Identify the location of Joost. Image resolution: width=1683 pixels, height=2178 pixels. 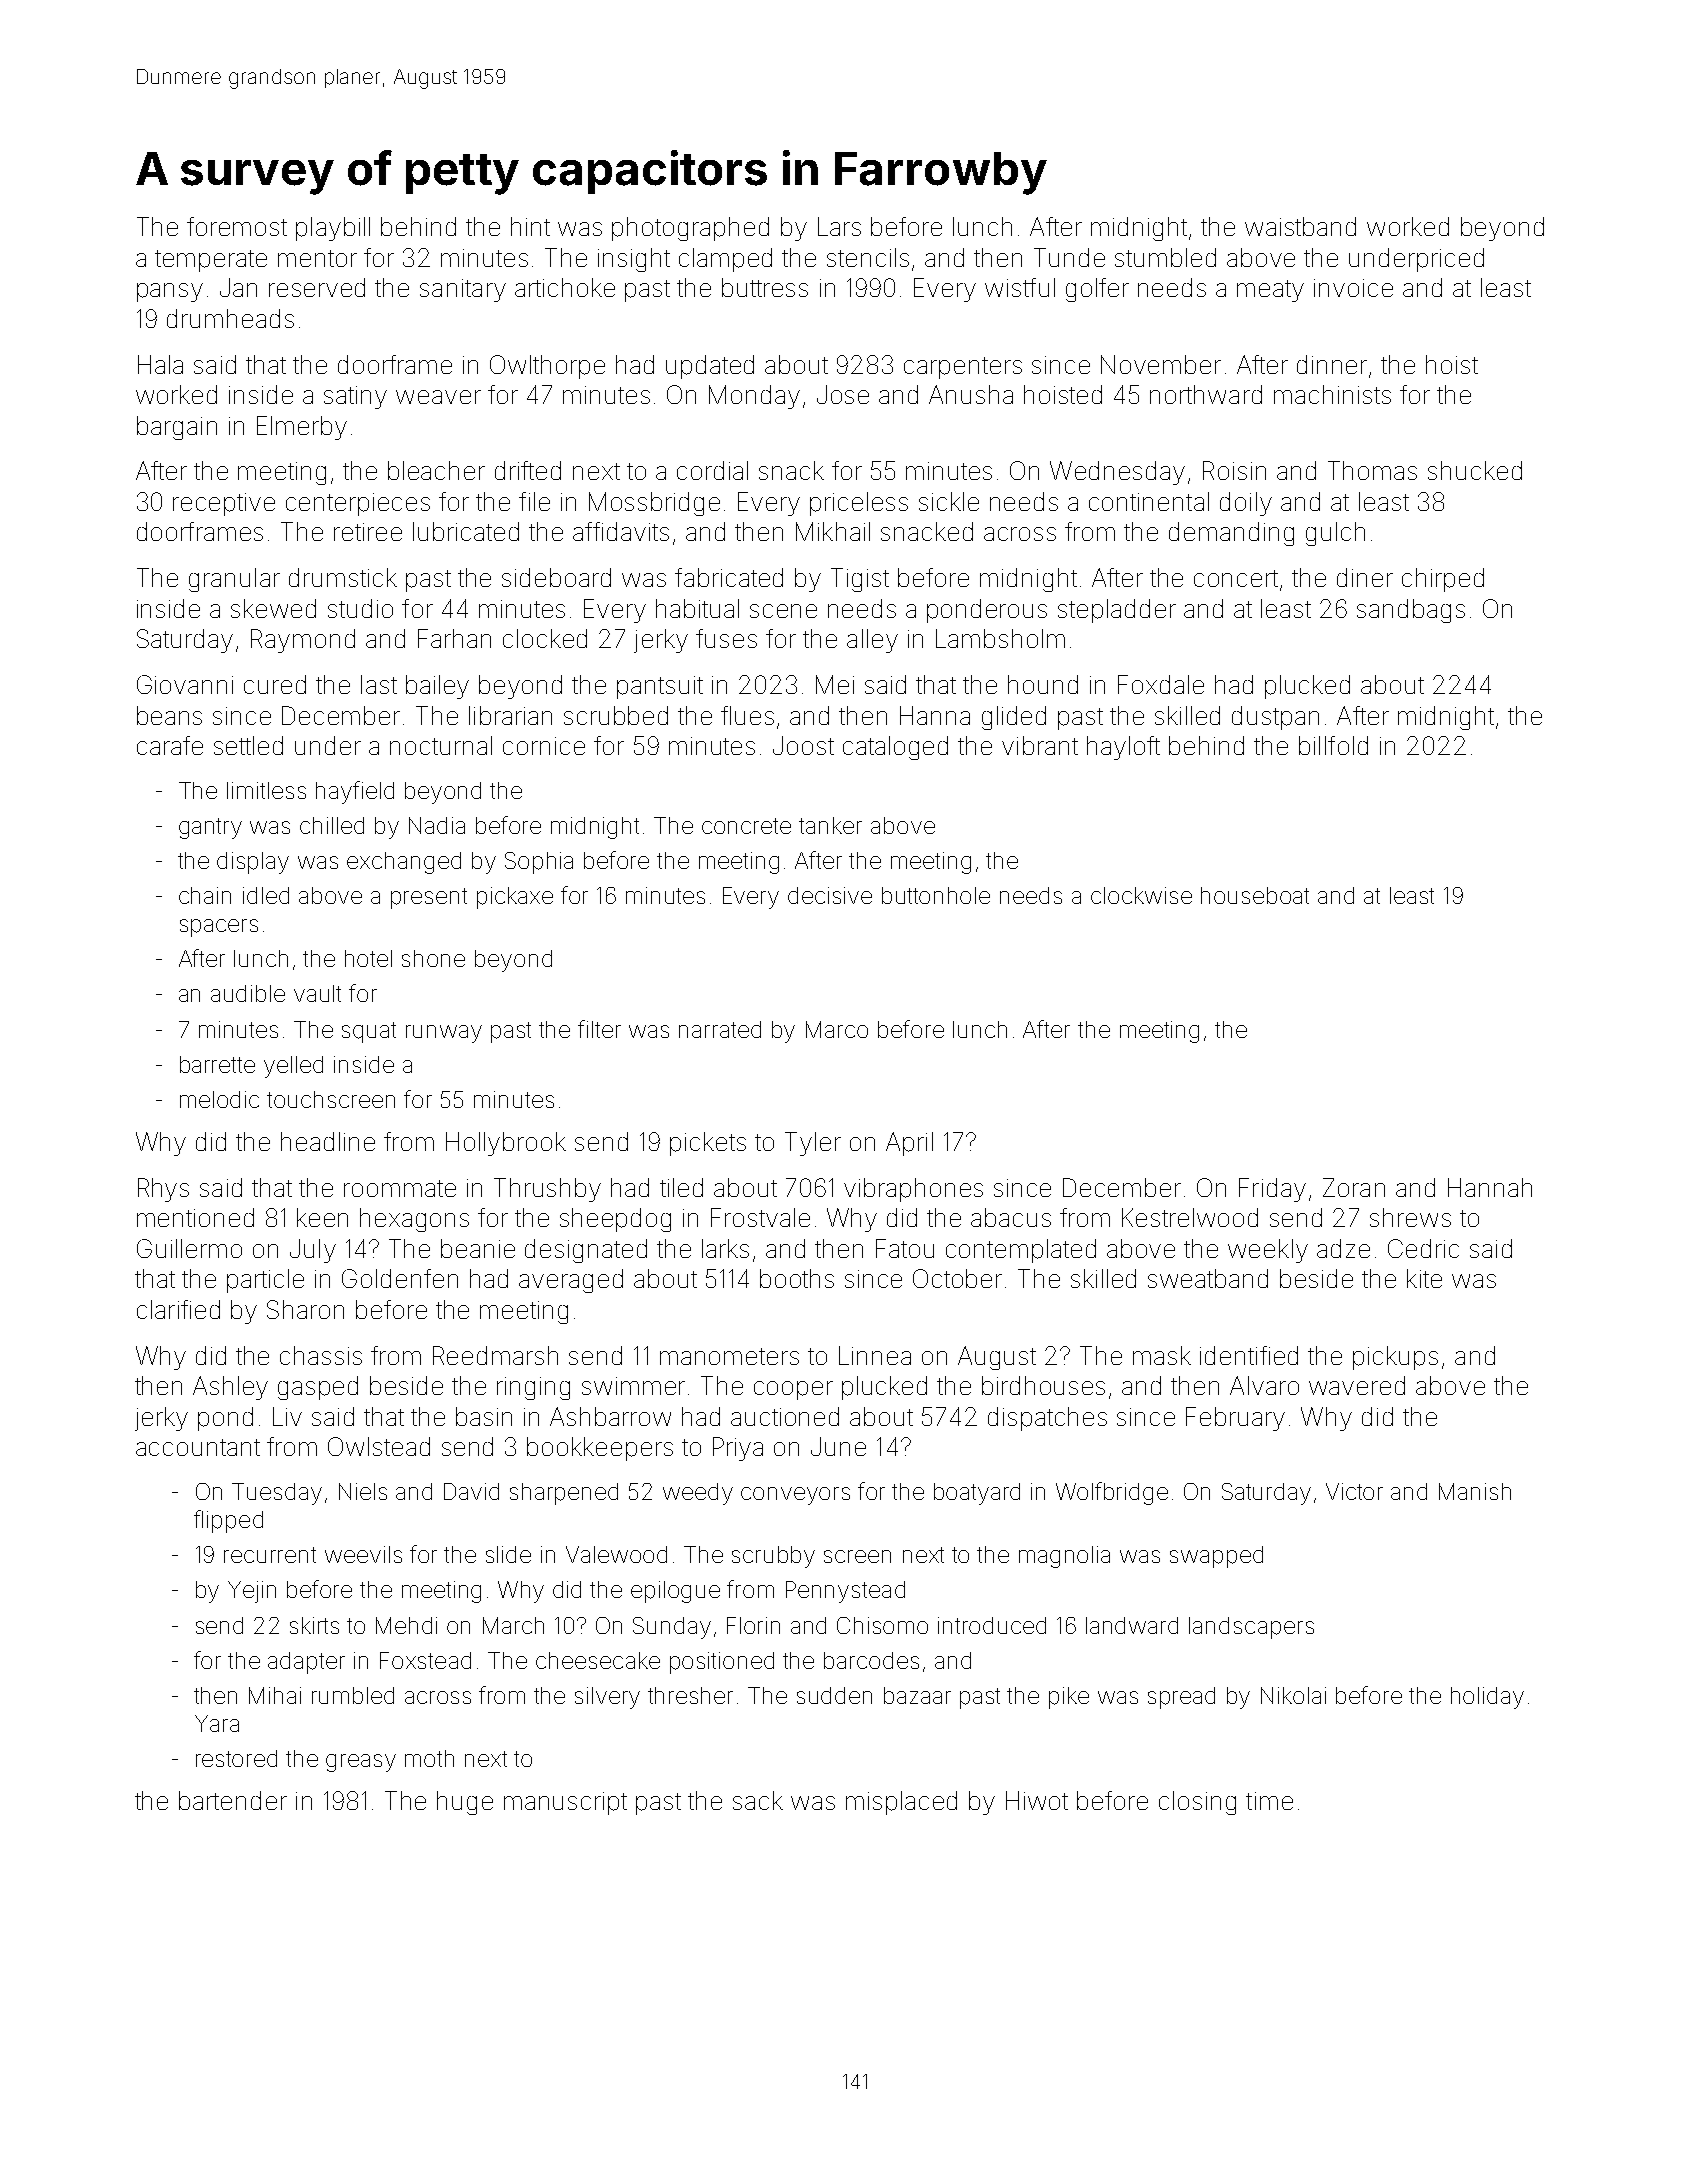
(803, 745).
